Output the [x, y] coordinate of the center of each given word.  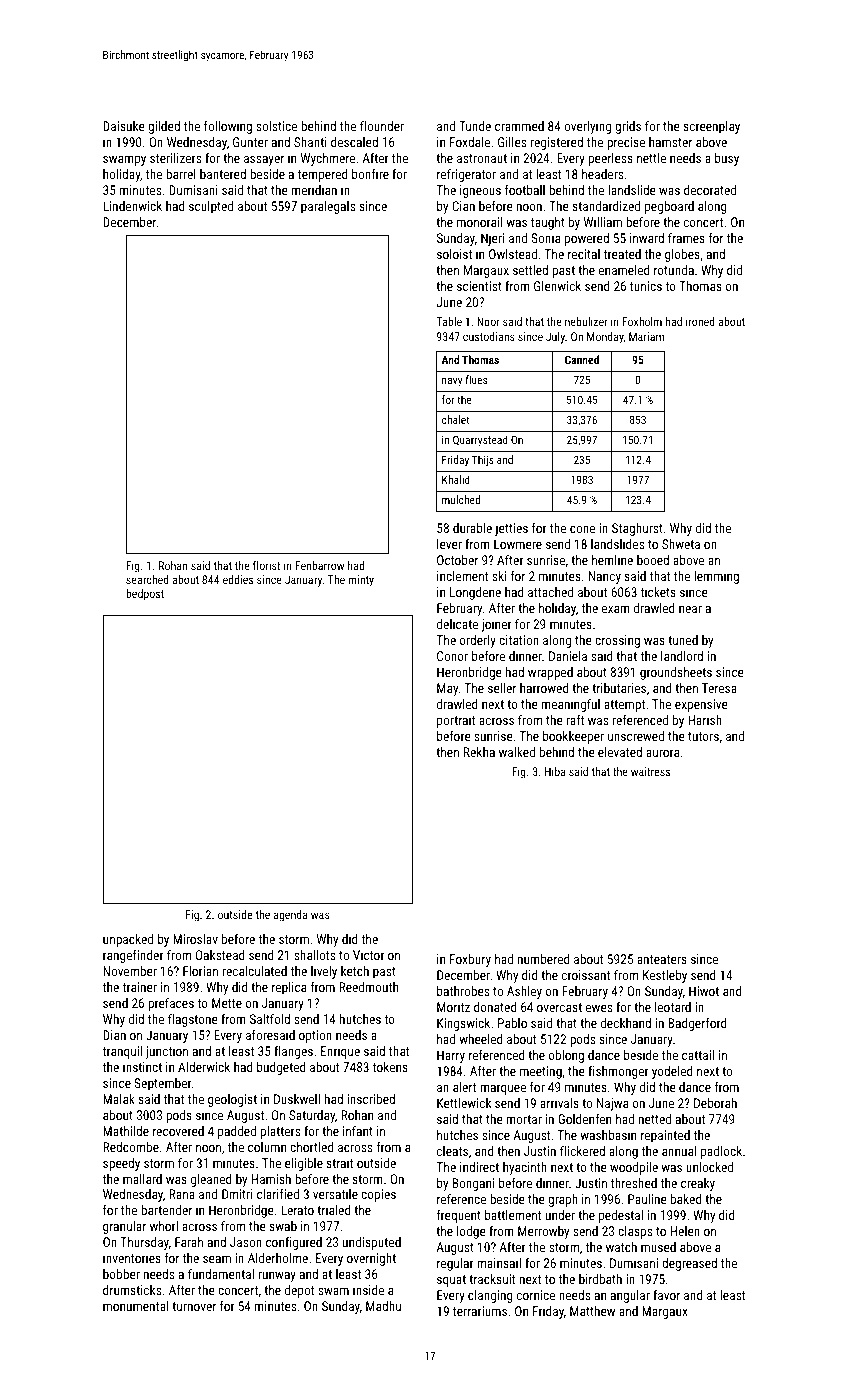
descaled [354, 142]
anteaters [662, 959]
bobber [121, 1274]
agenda [291, 916]
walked [517, 752]
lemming [716, 577]
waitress [650, 771]
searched [147, 579]
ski [499, 576]
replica [289, 988]
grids [628, 127]
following [228, 127]
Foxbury [470, 960]
